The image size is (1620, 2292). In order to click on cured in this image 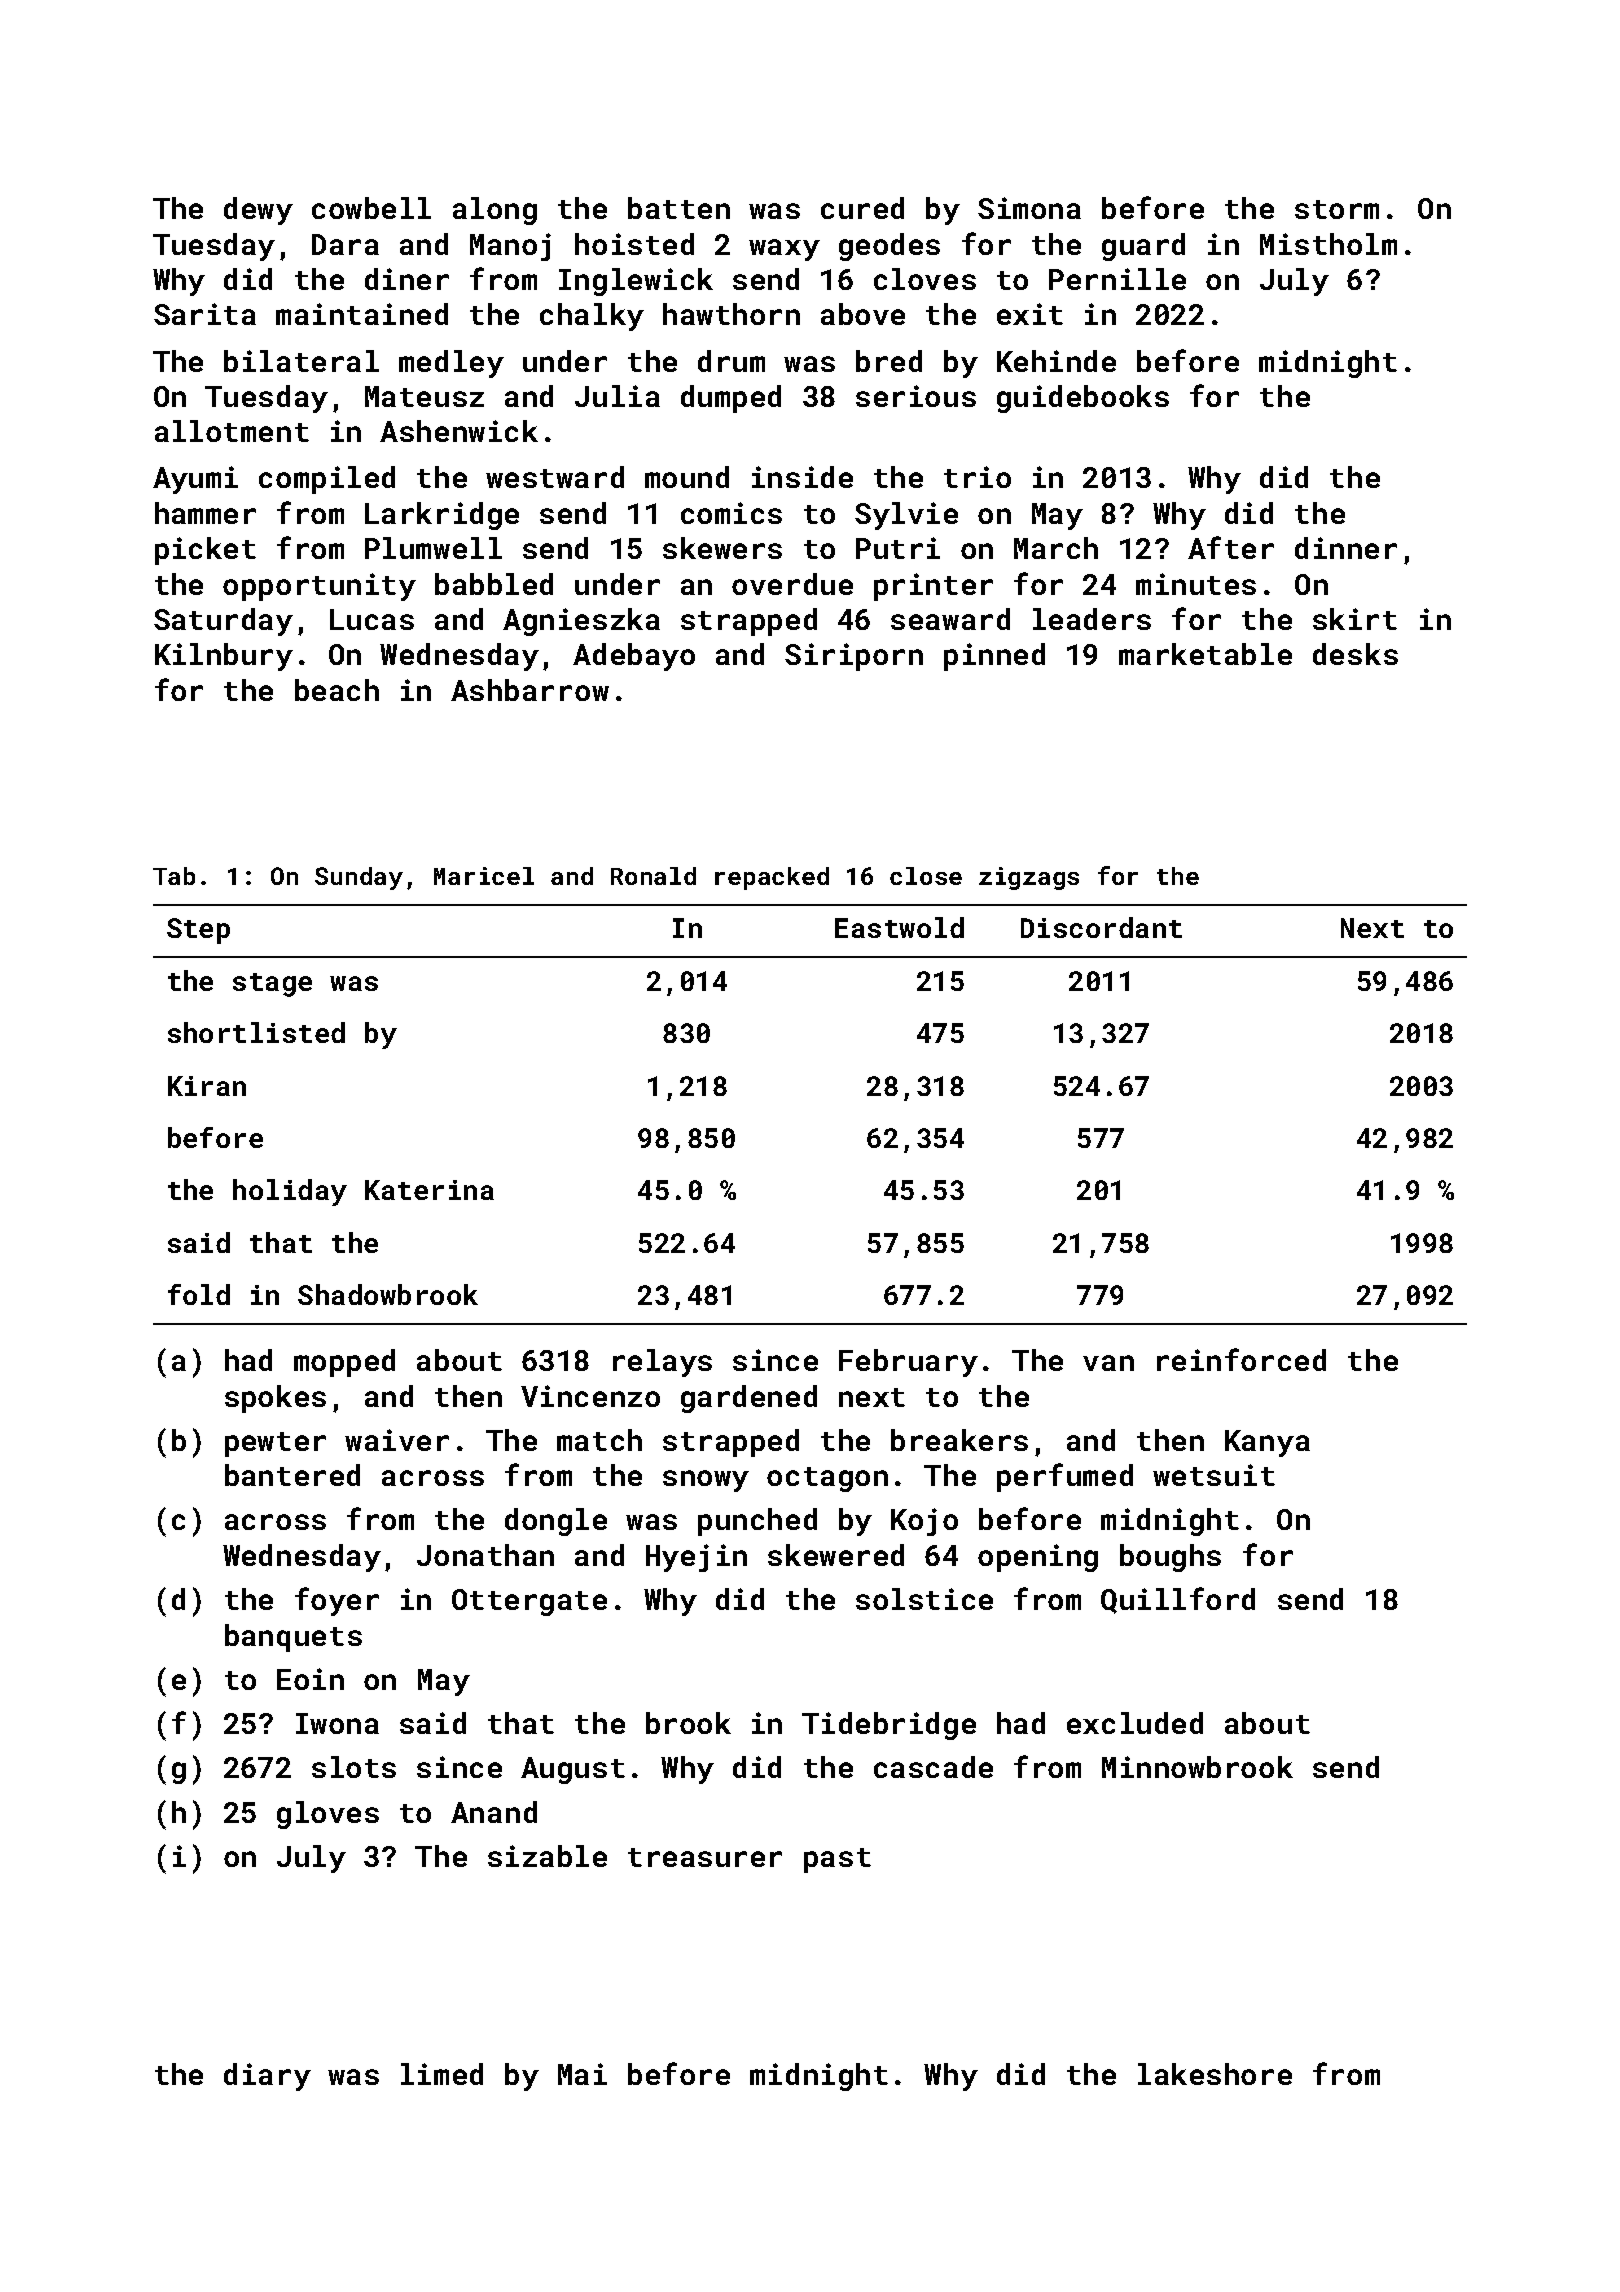, I will do `click(862, 208)`.
